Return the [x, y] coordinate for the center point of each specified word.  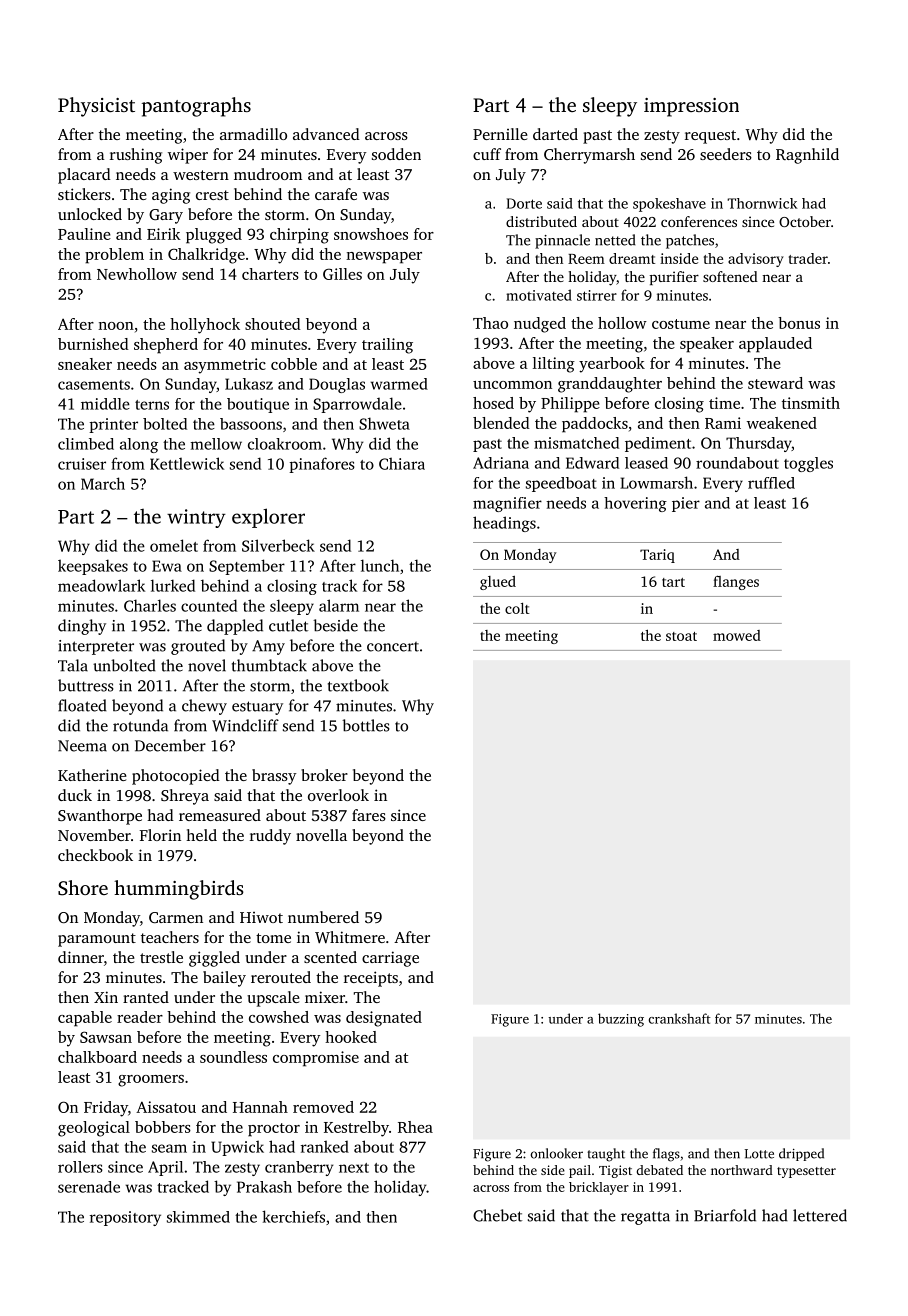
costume [681, 324]
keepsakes [93, 567]
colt [517, 608]
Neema [82, 746]
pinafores [322, 465]
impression [691, 107]
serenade [89, 1187]
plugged [214, 236]
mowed [737, 635]
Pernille [500, 134]
